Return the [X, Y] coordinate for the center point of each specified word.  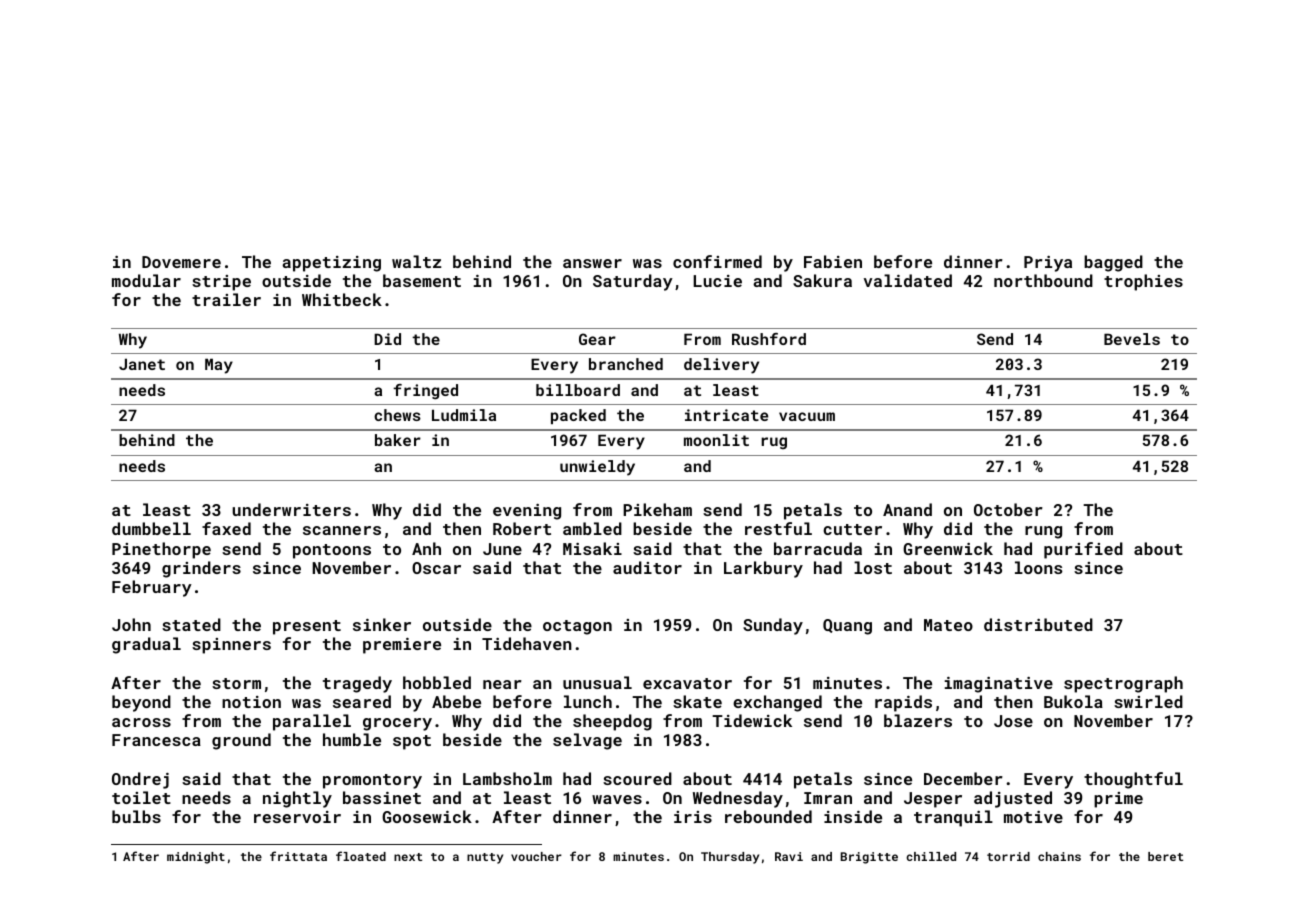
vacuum [807, 416]
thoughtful [1133, 780]
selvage [587, 741]
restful [778, 528]
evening [527, 512]
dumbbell [151, 528]
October [1008, 509]
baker [398, 440]
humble [352, 739]
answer [592, 263]
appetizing [331, 264]
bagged [1113, 263]
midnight [196, 858]
